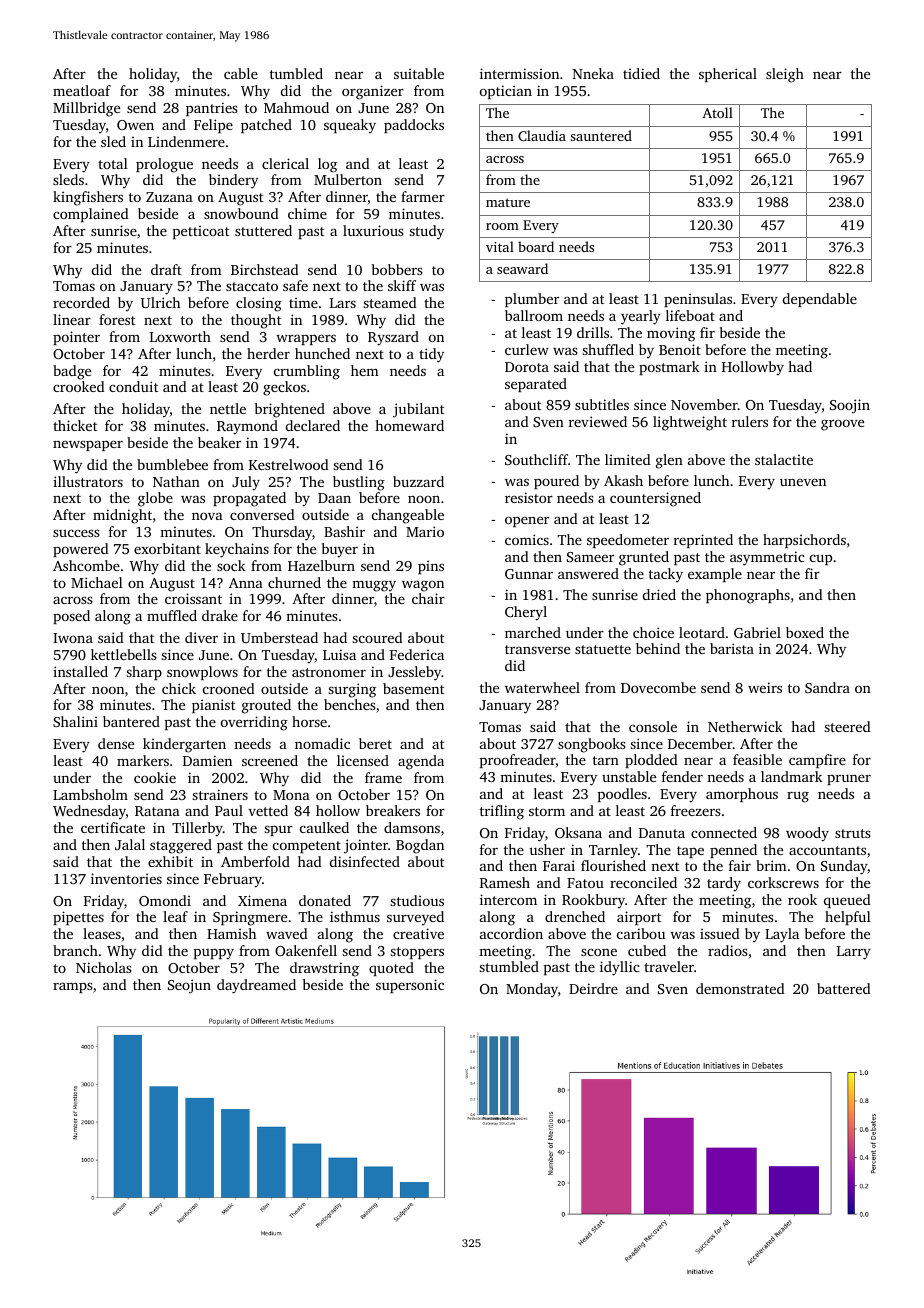  Describe the element at coordinates (73, 987) in the screenshot. I see `ramps` at that location.
